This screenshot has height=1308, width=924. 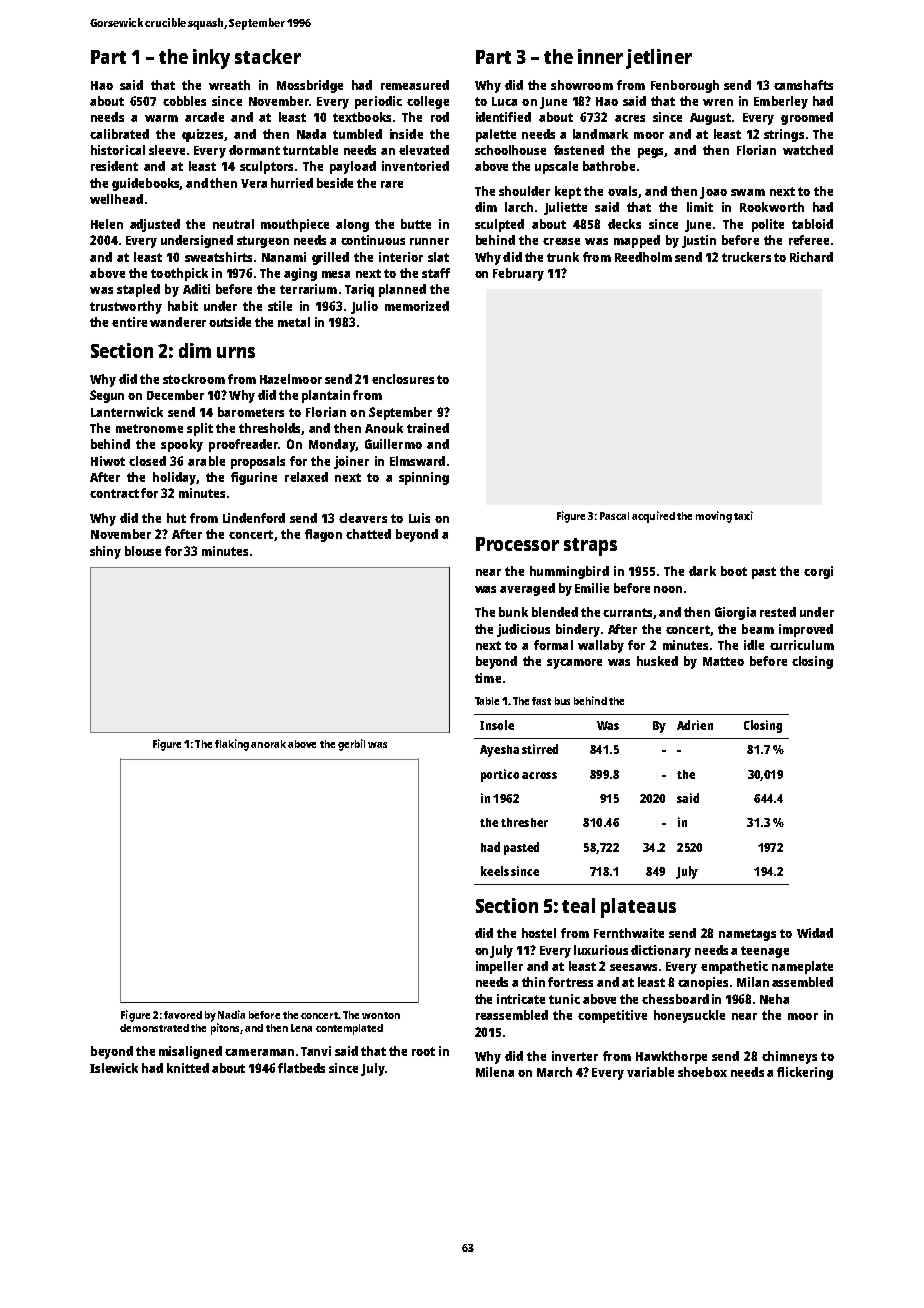 What do you see at coordinates (230, 322) in the screenshot?
I see `outside` at bounding box center [230, 322].
